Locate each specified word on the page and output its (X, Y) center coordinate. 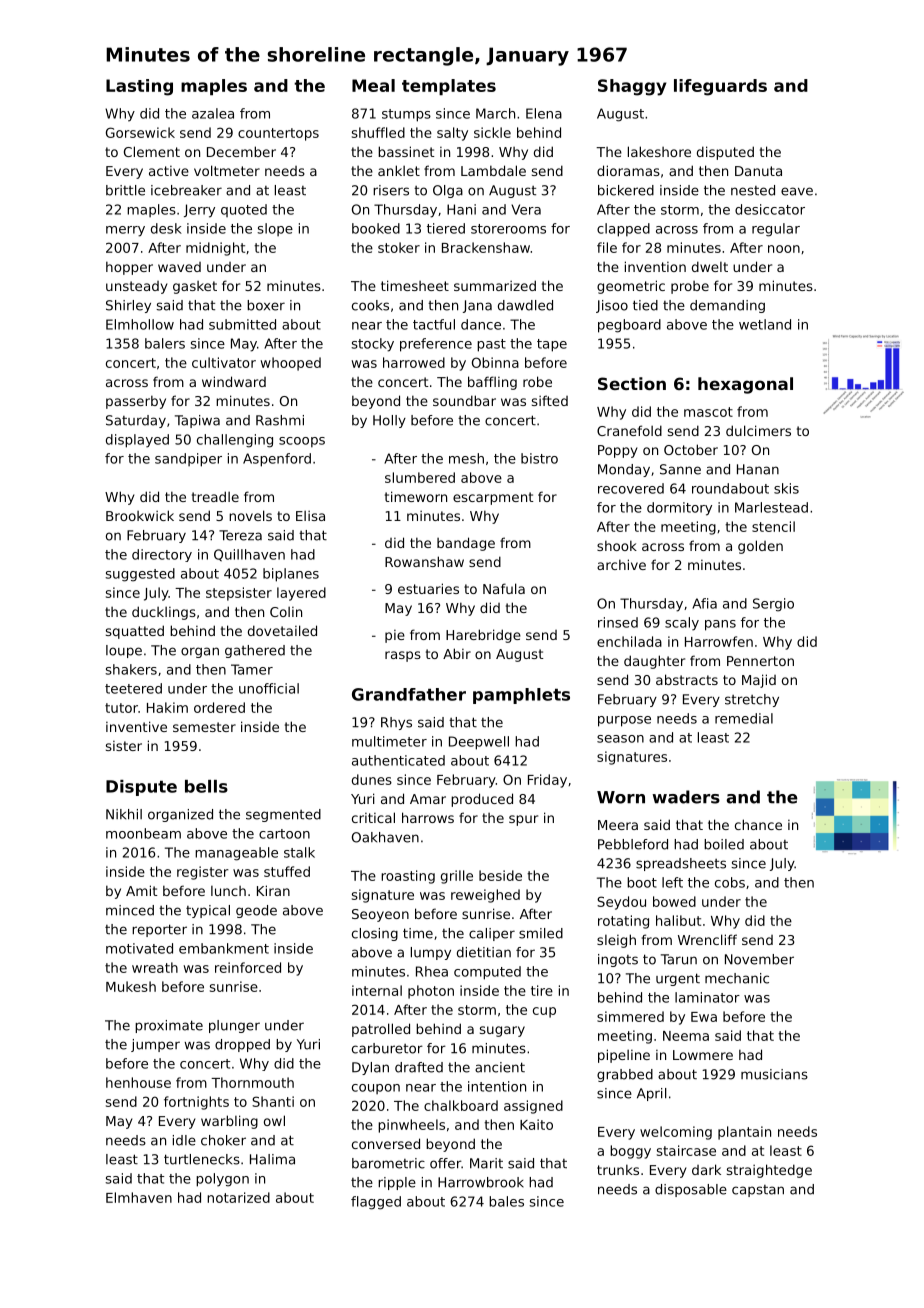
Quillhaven (249, 555)
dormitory (679, 509)
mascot (708, 412)
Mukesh (131, 986)
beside (500, 875)
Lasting (139, 87)
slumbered (420, 477)
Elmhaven (139, 1197)
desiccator (770, 209)
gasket (195, 287)
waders (686, 797)
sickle (492, 132)
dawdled (525, 305)
